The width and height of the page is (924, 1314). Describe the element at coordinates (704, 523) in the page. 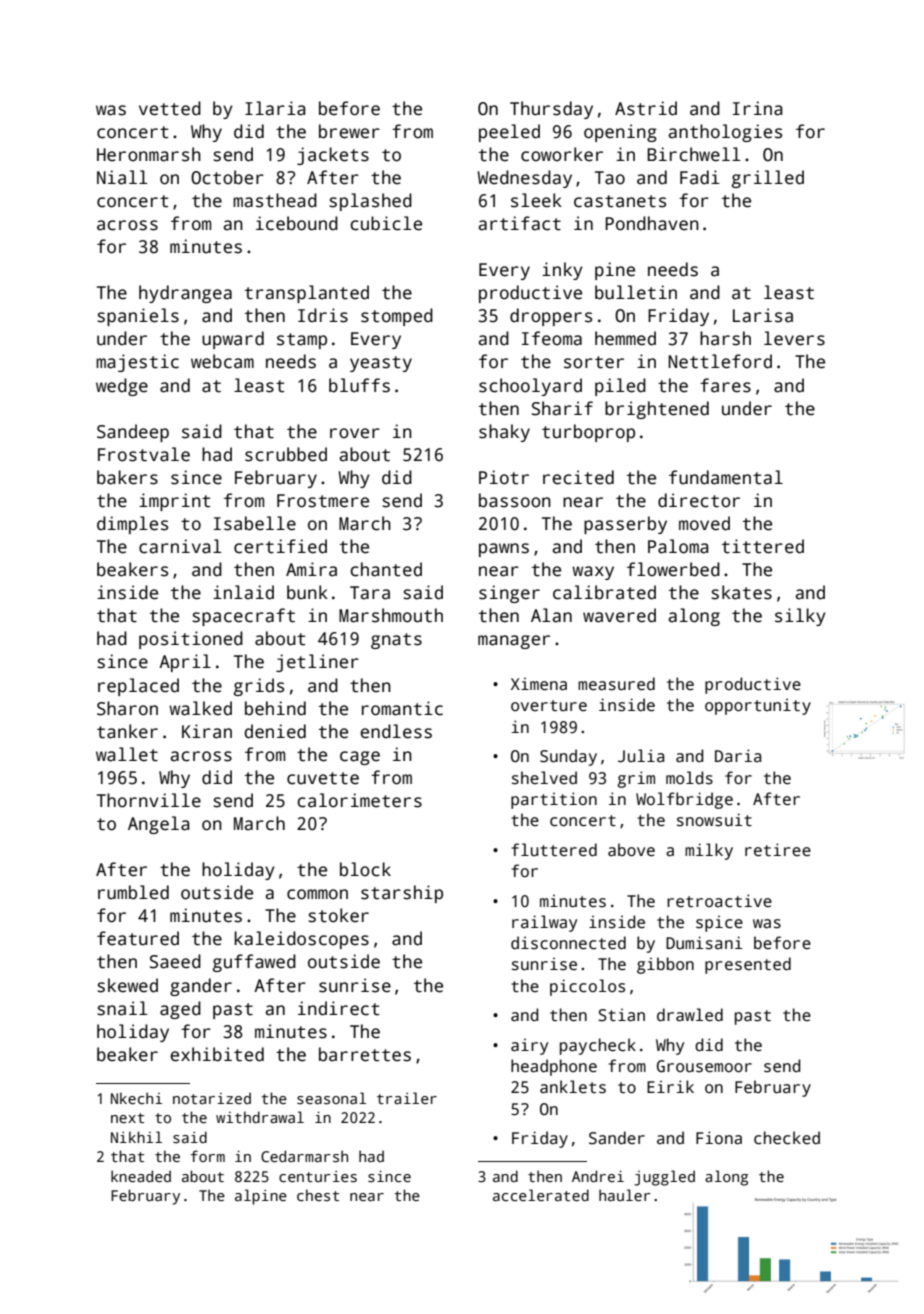

I see `moved` at that location.
